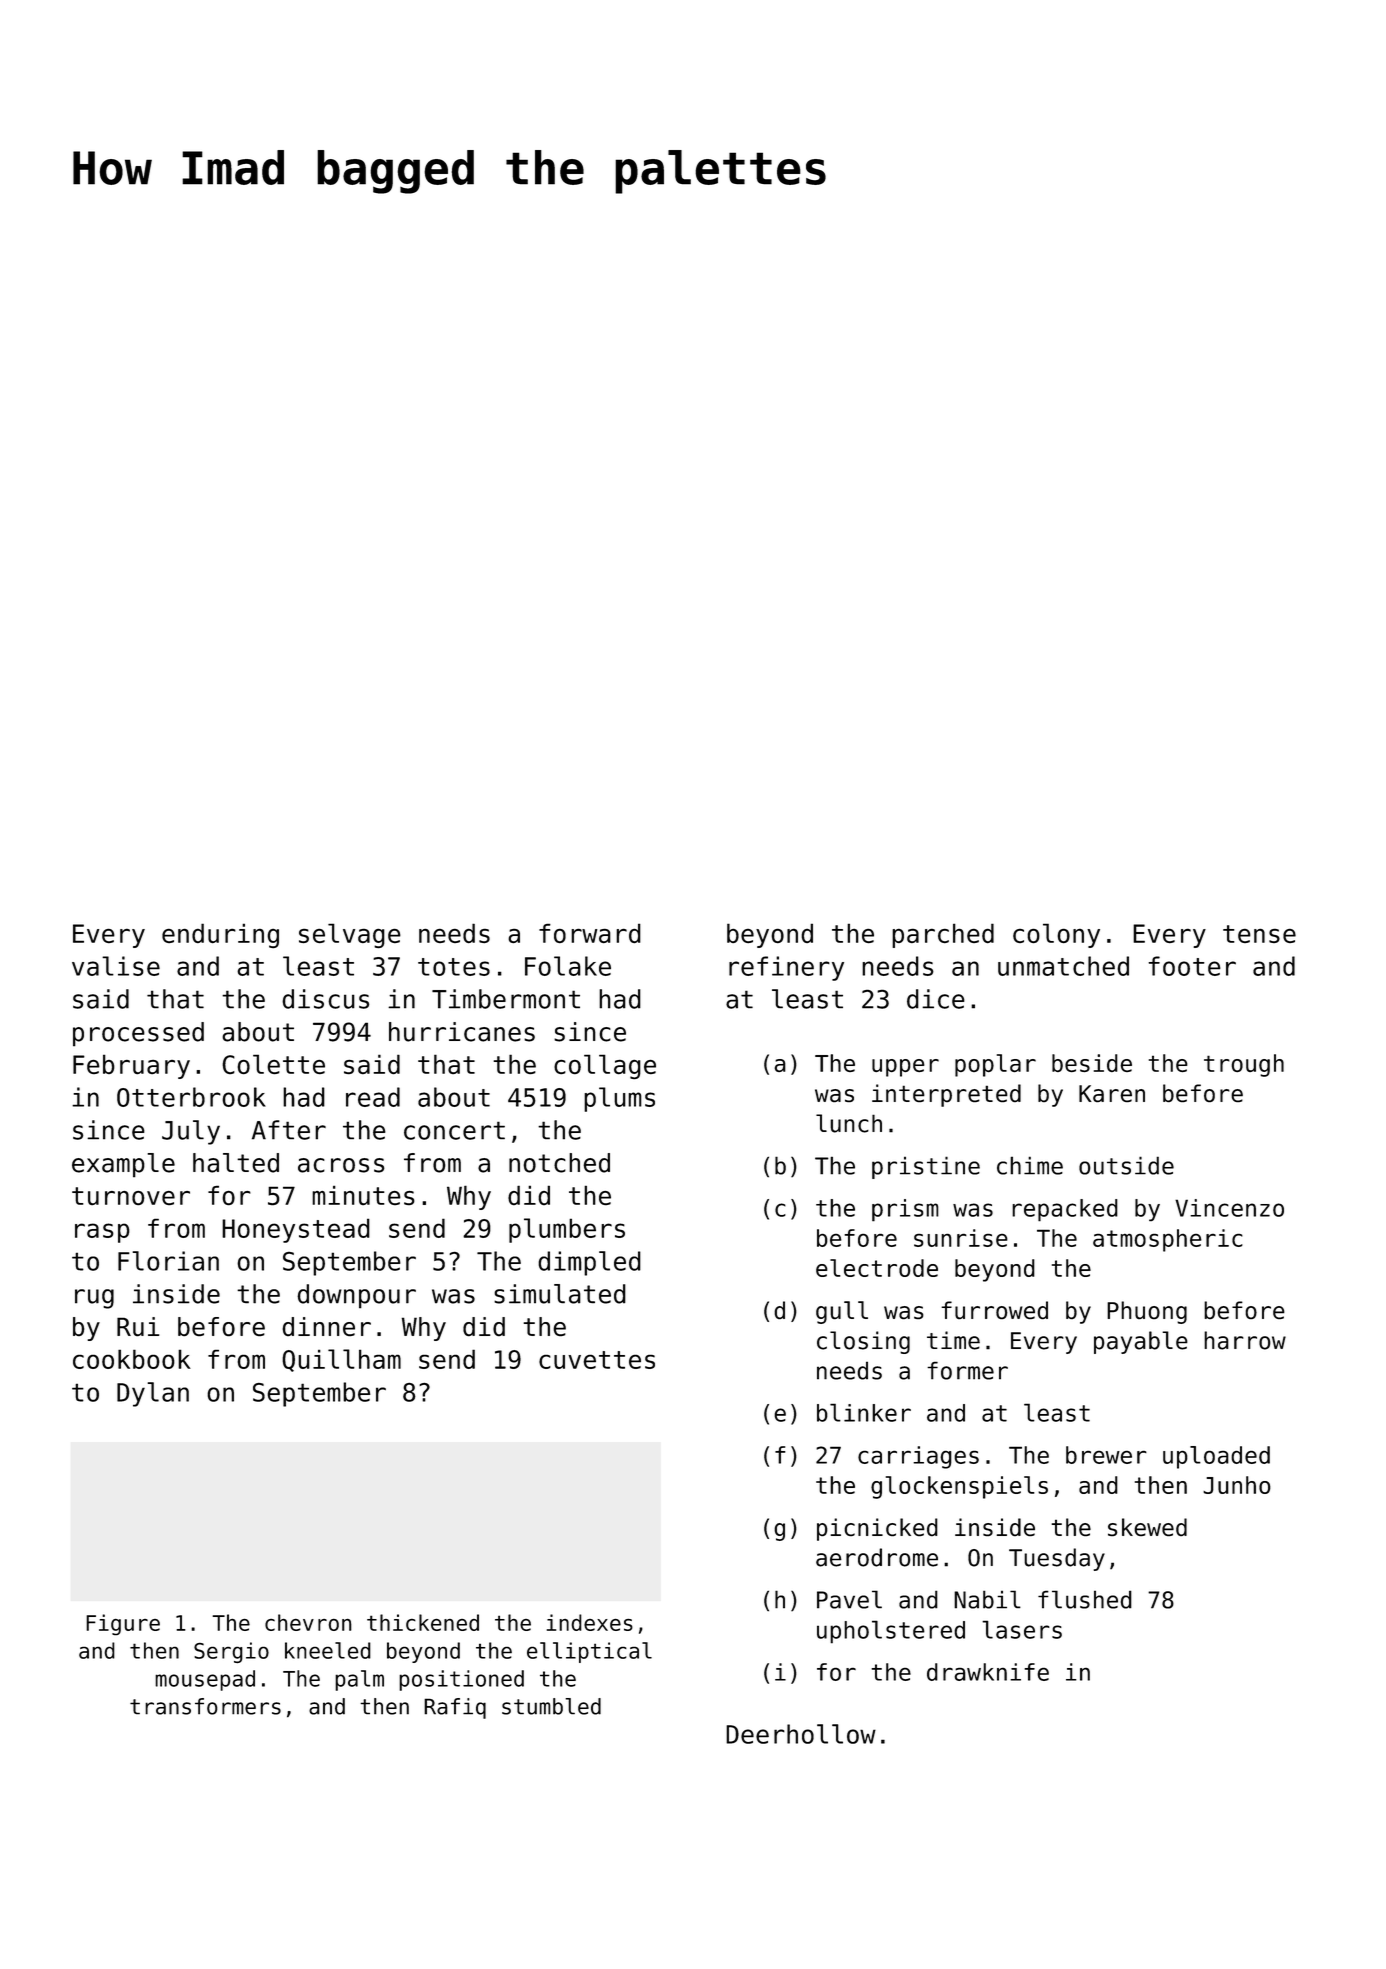  What do you see at coordinates (551, 1706) in the screenshot?
I see `stumbled` at bounding box center [551, 1706].
